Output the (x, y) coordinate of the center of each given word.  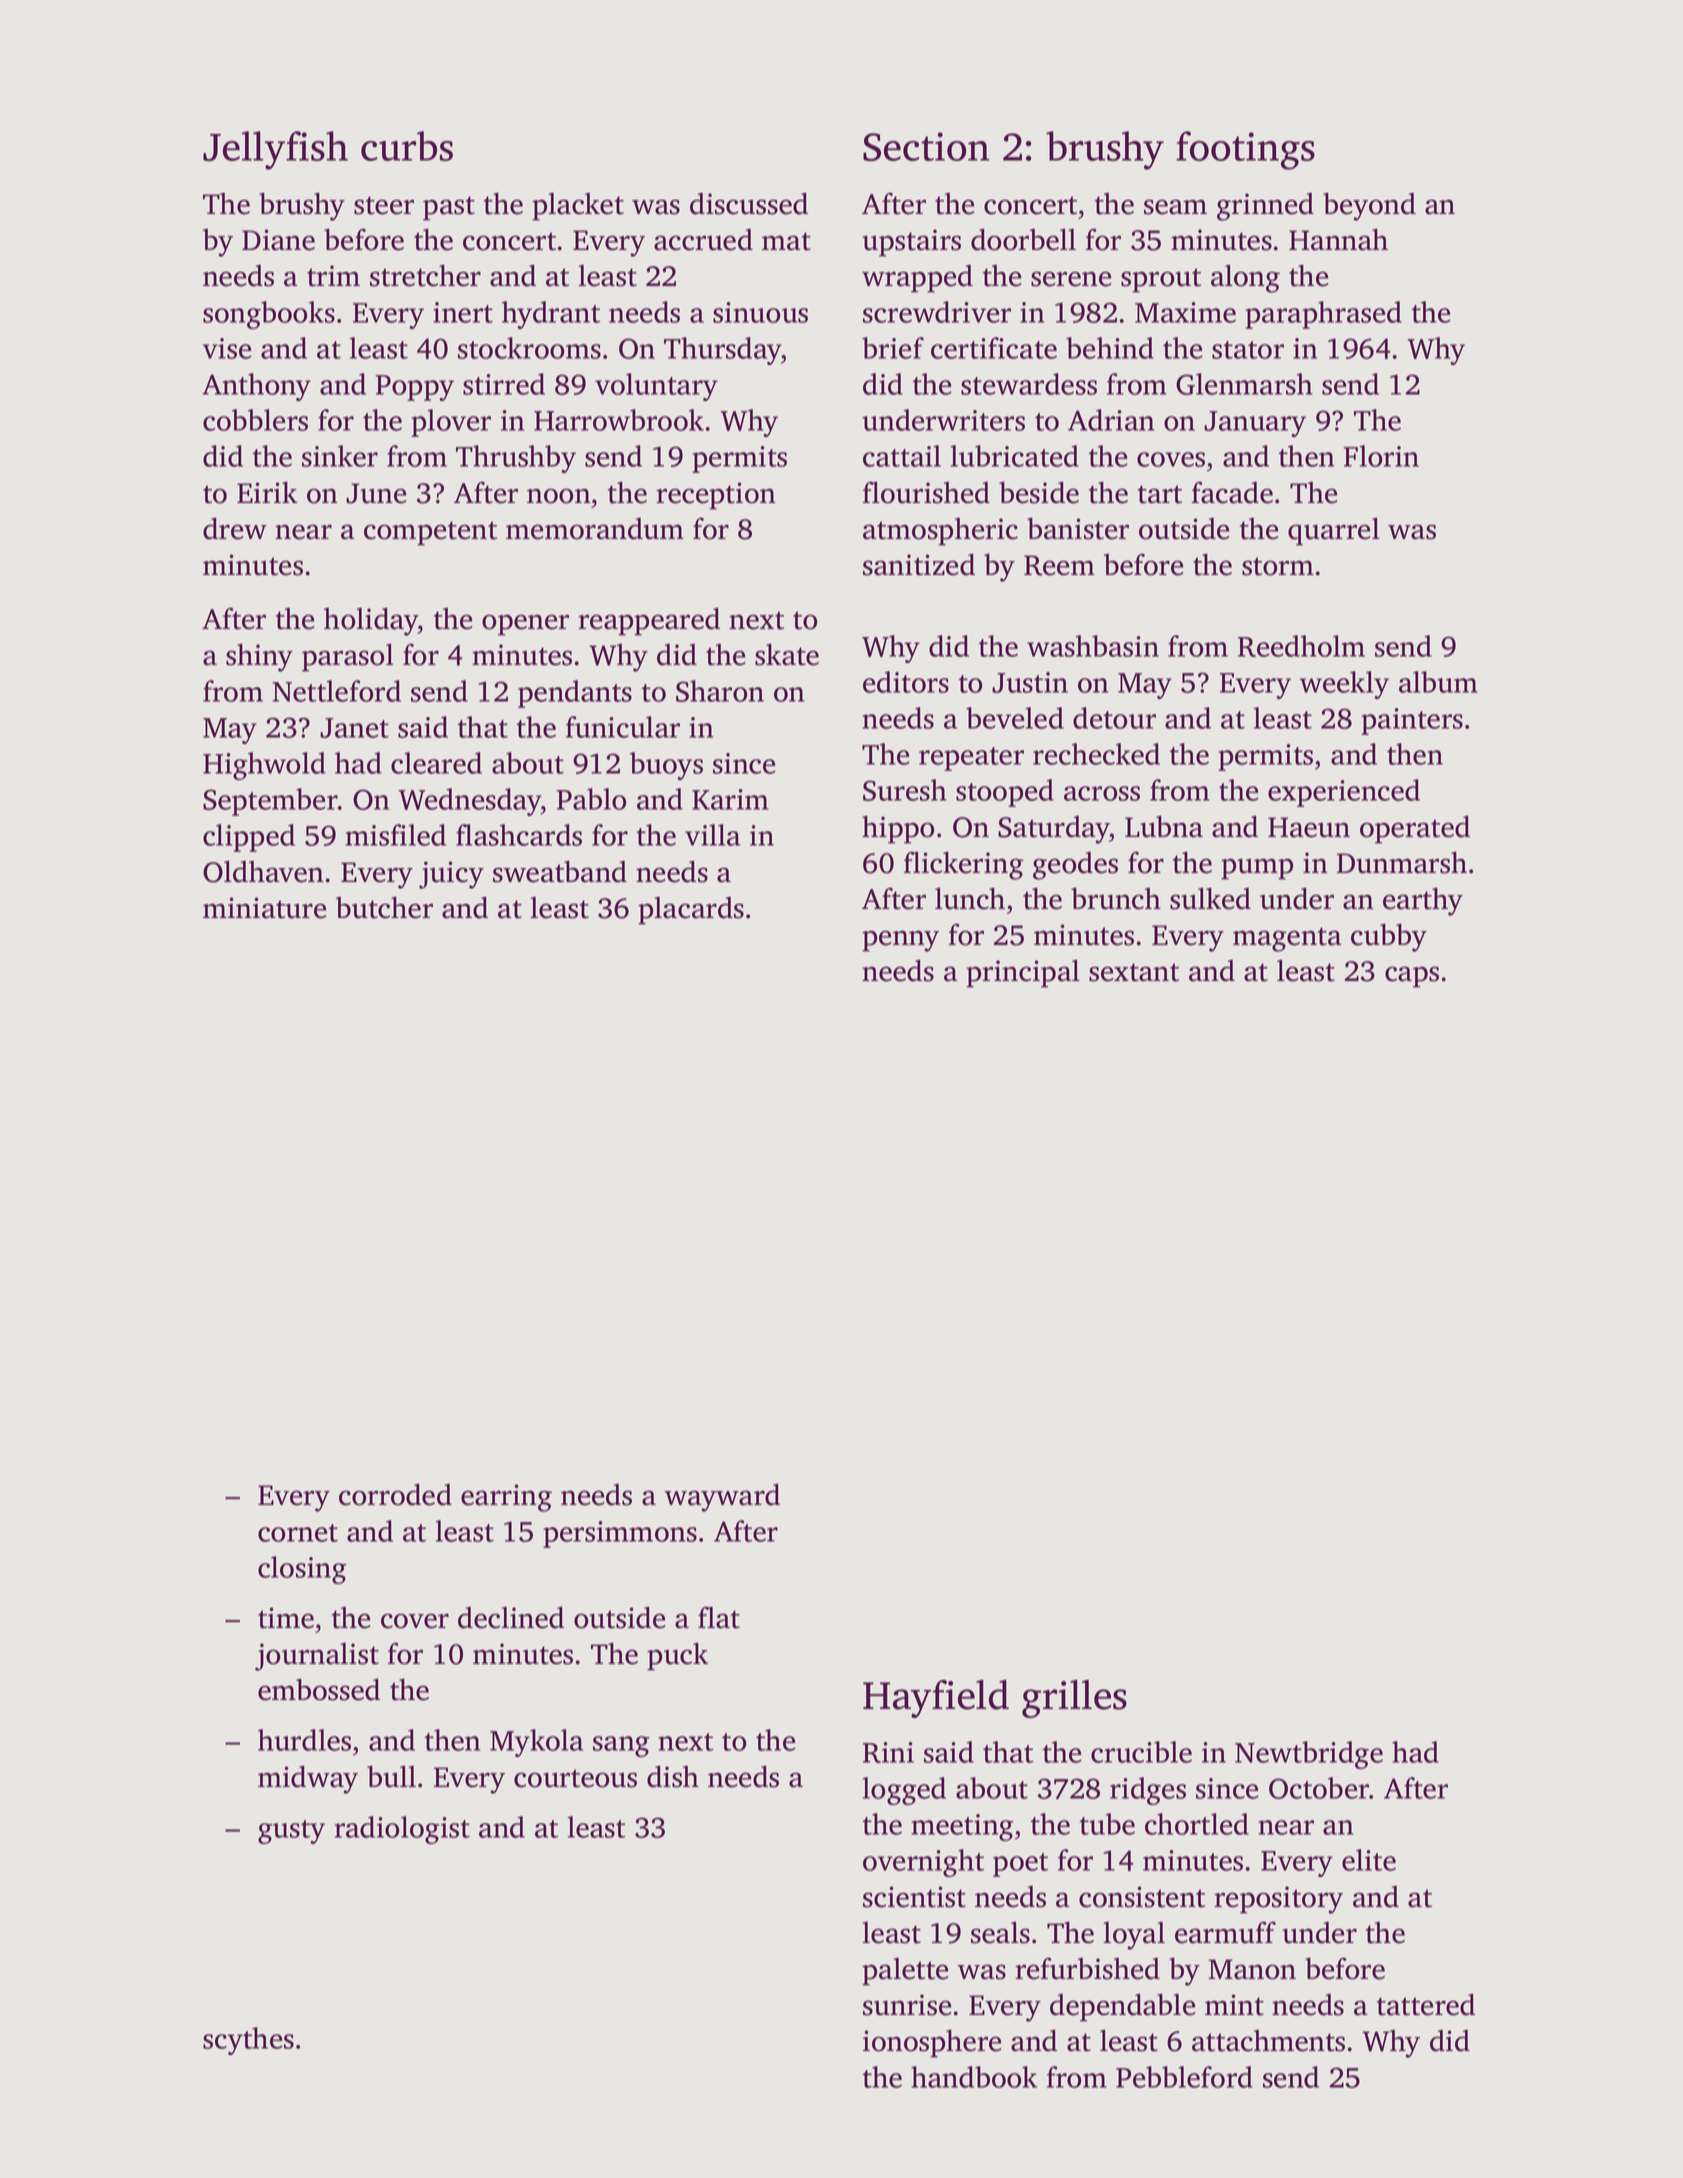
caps (1412, 977)
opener (525, 625)
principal (1023, 973)
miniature (264, 908)
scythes (248, 2041)
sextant (1134, 972)
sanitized (919, 564)
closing (302, 1570)
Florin (1381, 456)
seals (1000, 1932)
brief (893, 348)
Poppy (414, 388)
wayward (722, 1497)
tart (1160, 494)
